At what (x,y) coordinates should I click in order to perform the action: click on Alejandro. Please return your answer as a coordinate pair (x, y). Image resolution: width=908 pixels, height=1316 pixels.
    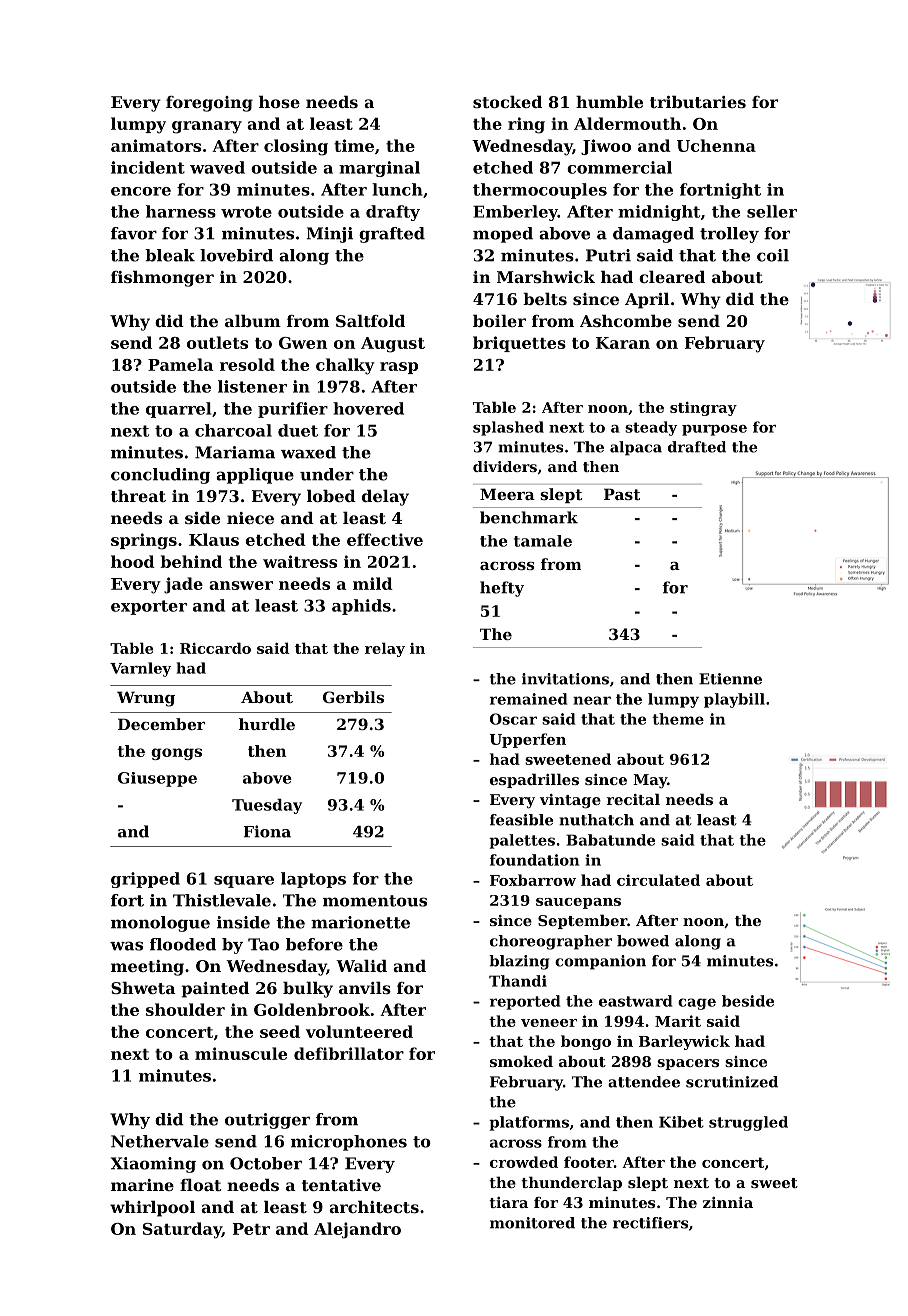
    Looking at the image, I should click on (357, 1230).
